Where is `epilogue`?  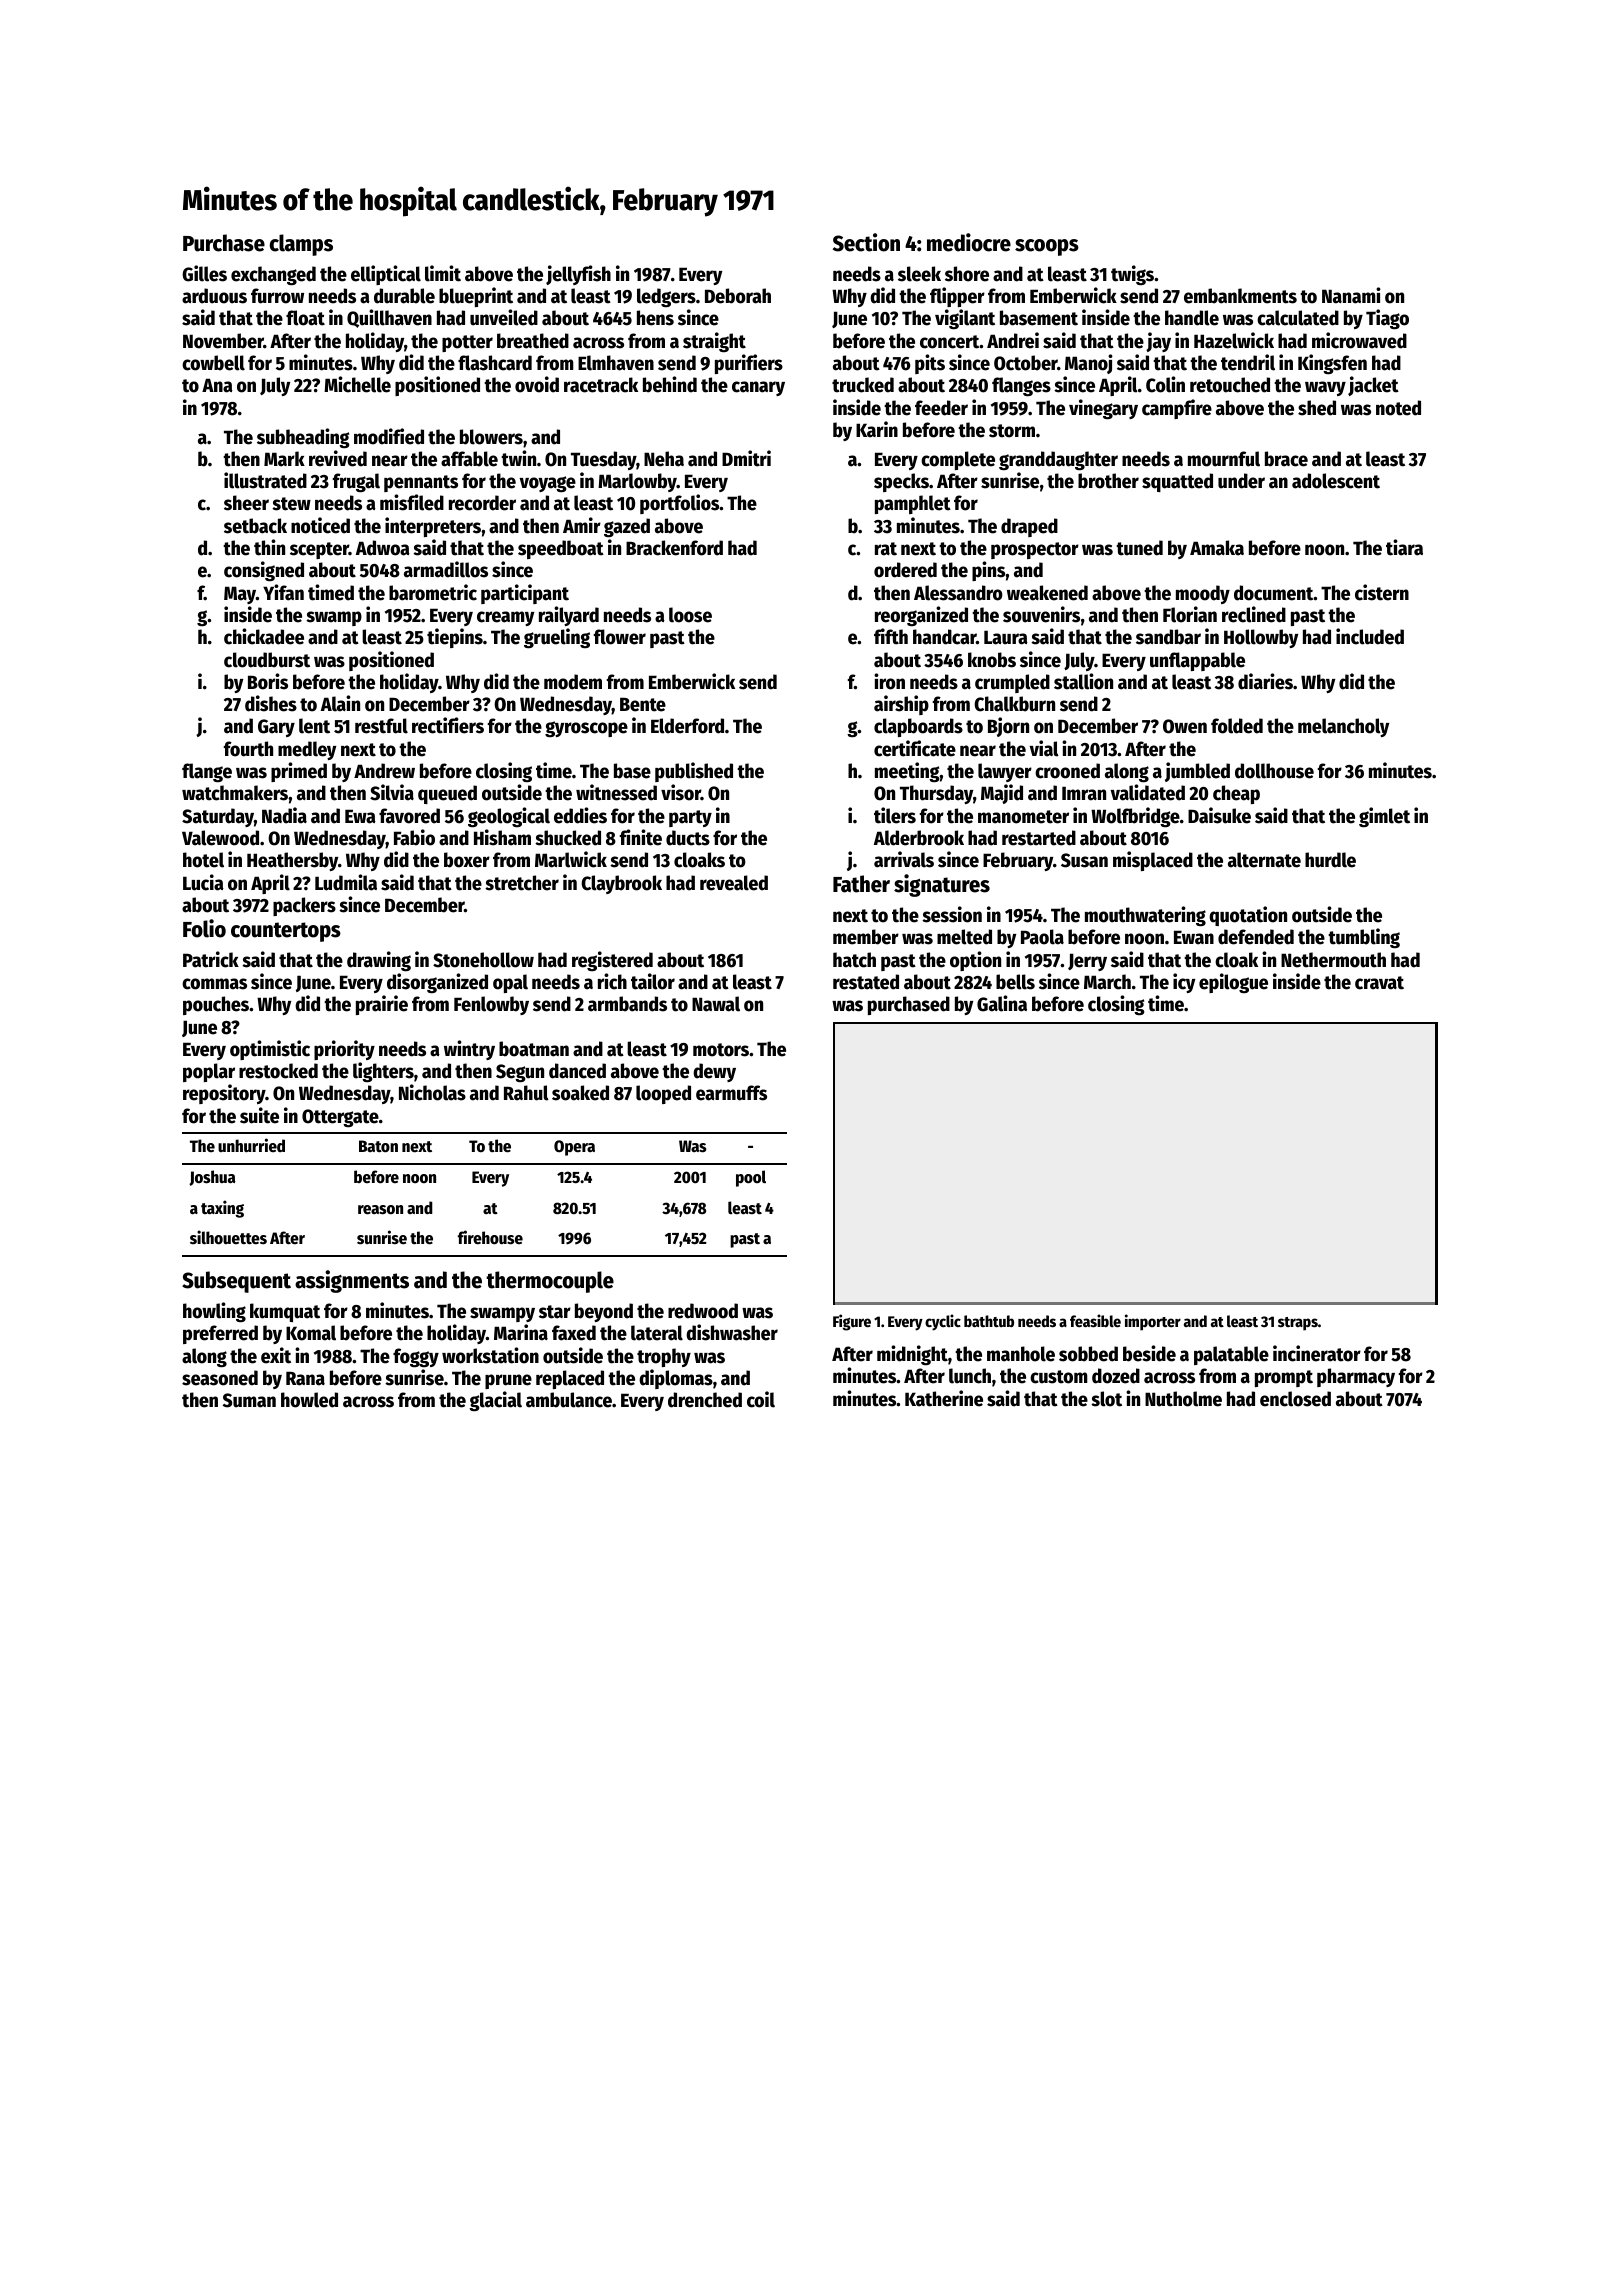 epilogue is located at coordinates (1233, 983).
